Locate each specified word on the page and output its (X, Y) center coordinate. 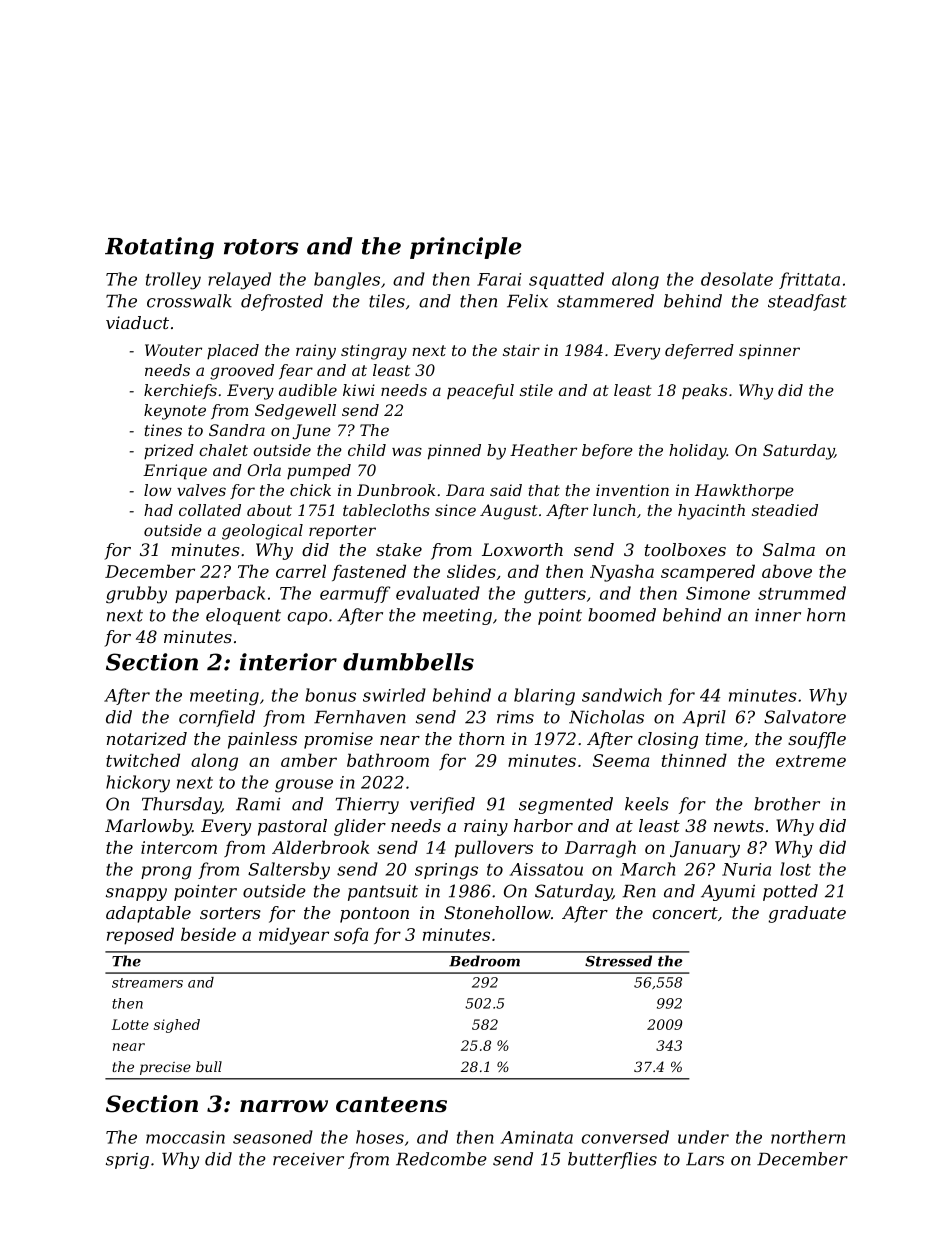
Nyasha (622, 573)
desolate (737, 279)
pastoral (292, 827)
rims (515, 717)
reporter (342, 532)
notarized (147, 739)
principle (466, 248)
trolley (173, 281)
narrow (284, 1106)
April (704, 718)
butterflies (612, 1160)
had (158, 510)
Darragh (600, 849)
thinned (694, 760)
